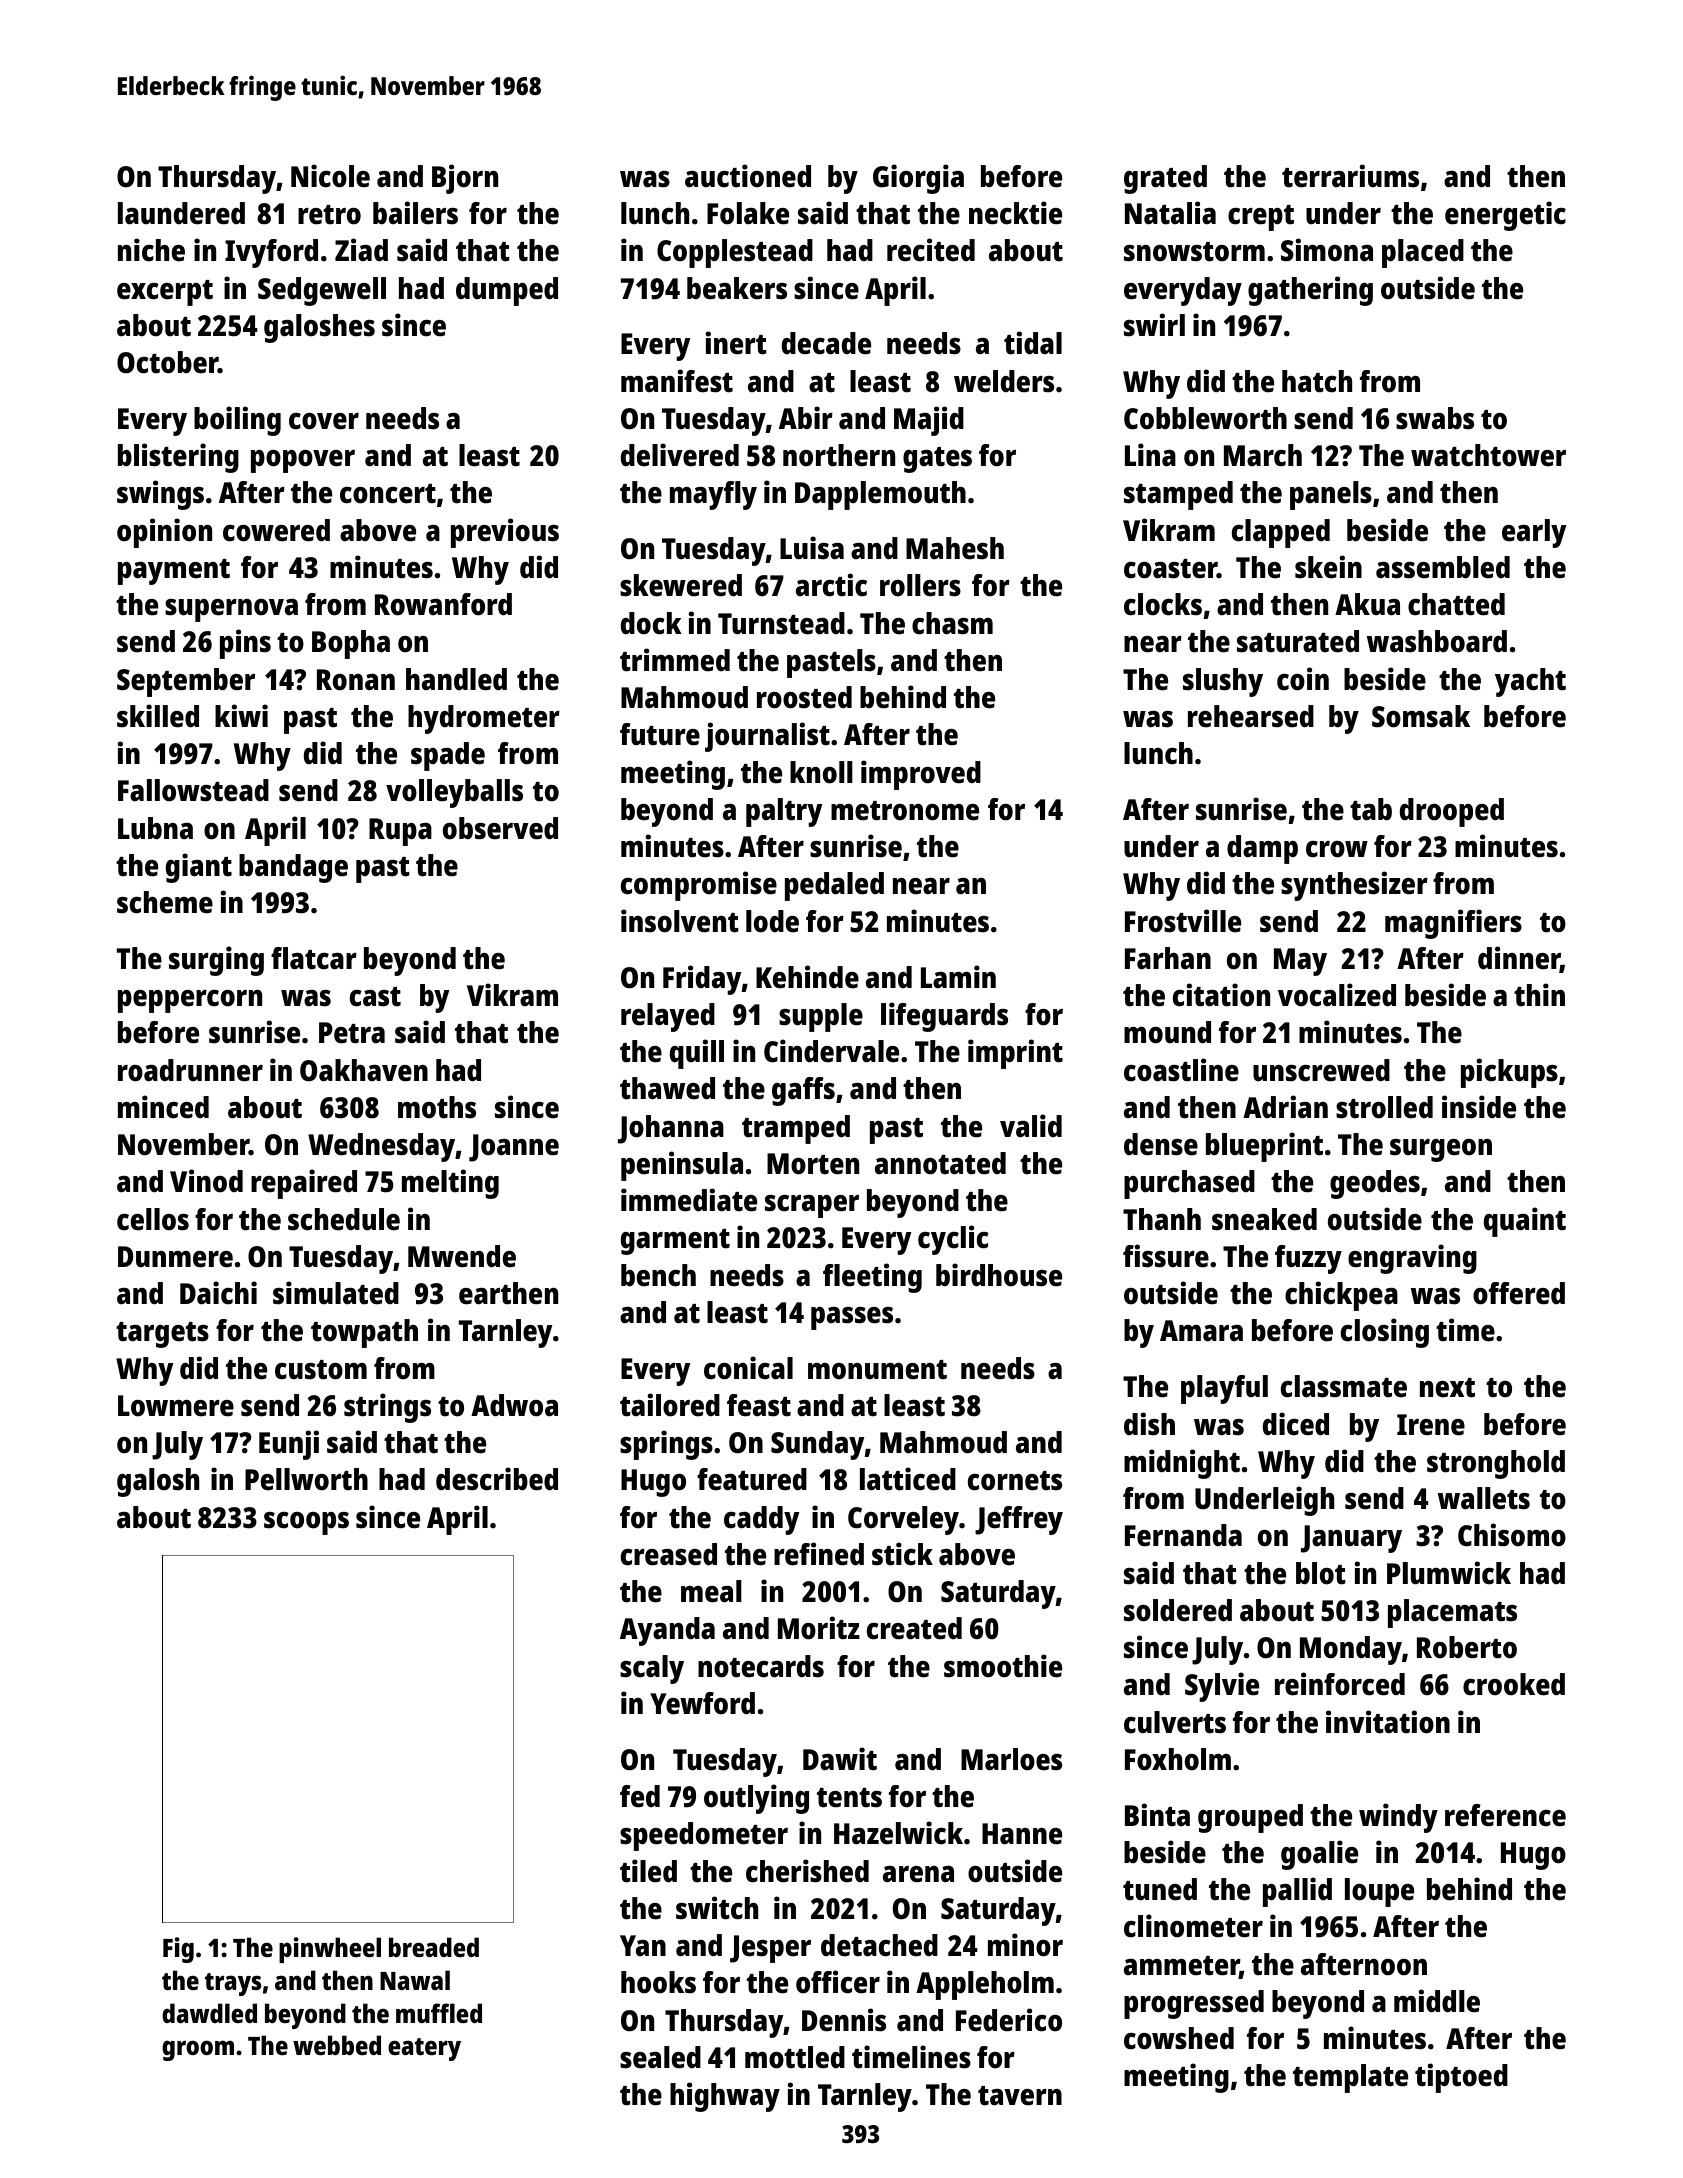 This page has height=2178, width=1683. Describe the element at coordinates (198, 2050) in the page. I see `groom` at that location.
